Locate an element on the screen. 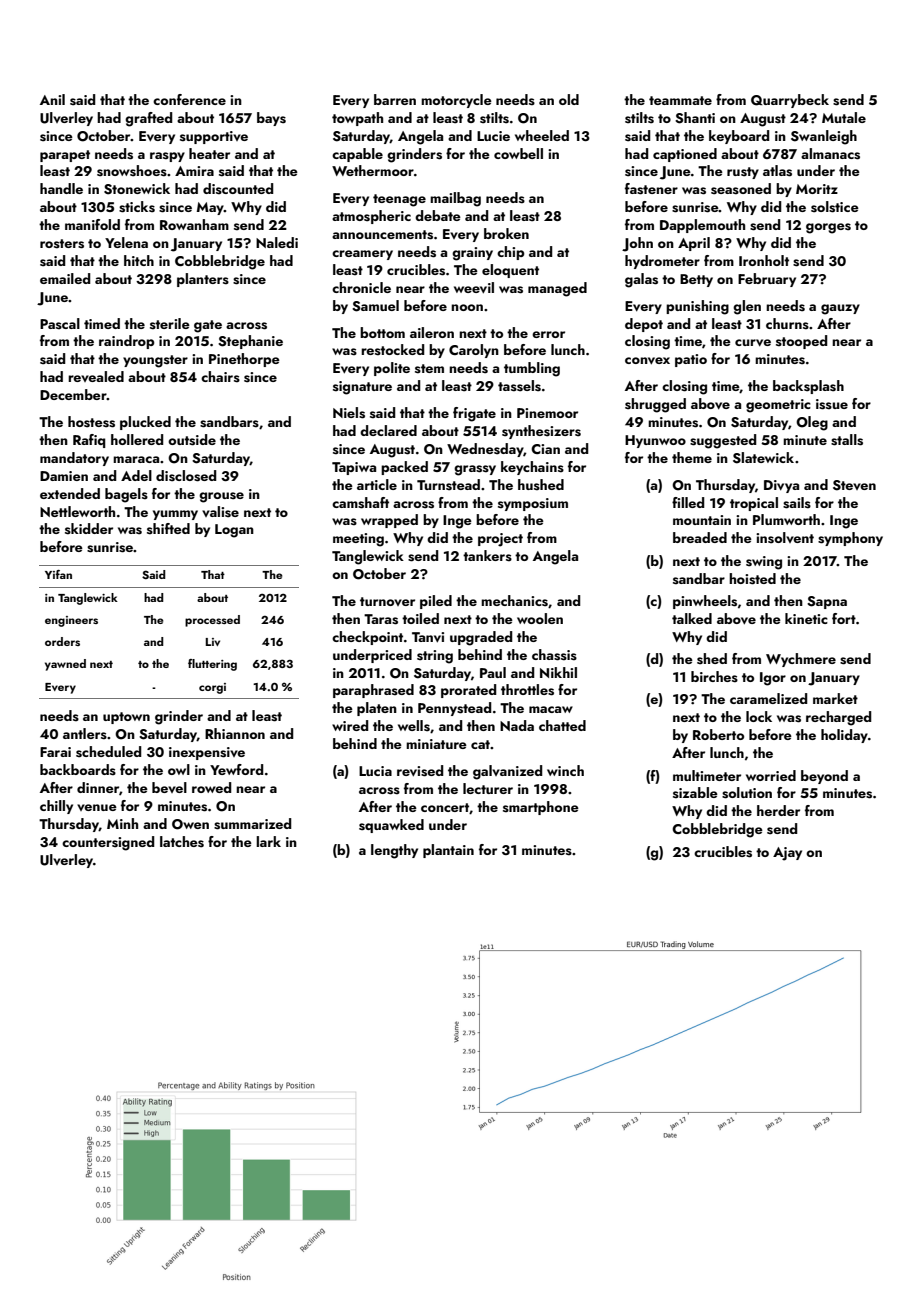  market is located at coordinates (835, 698).
